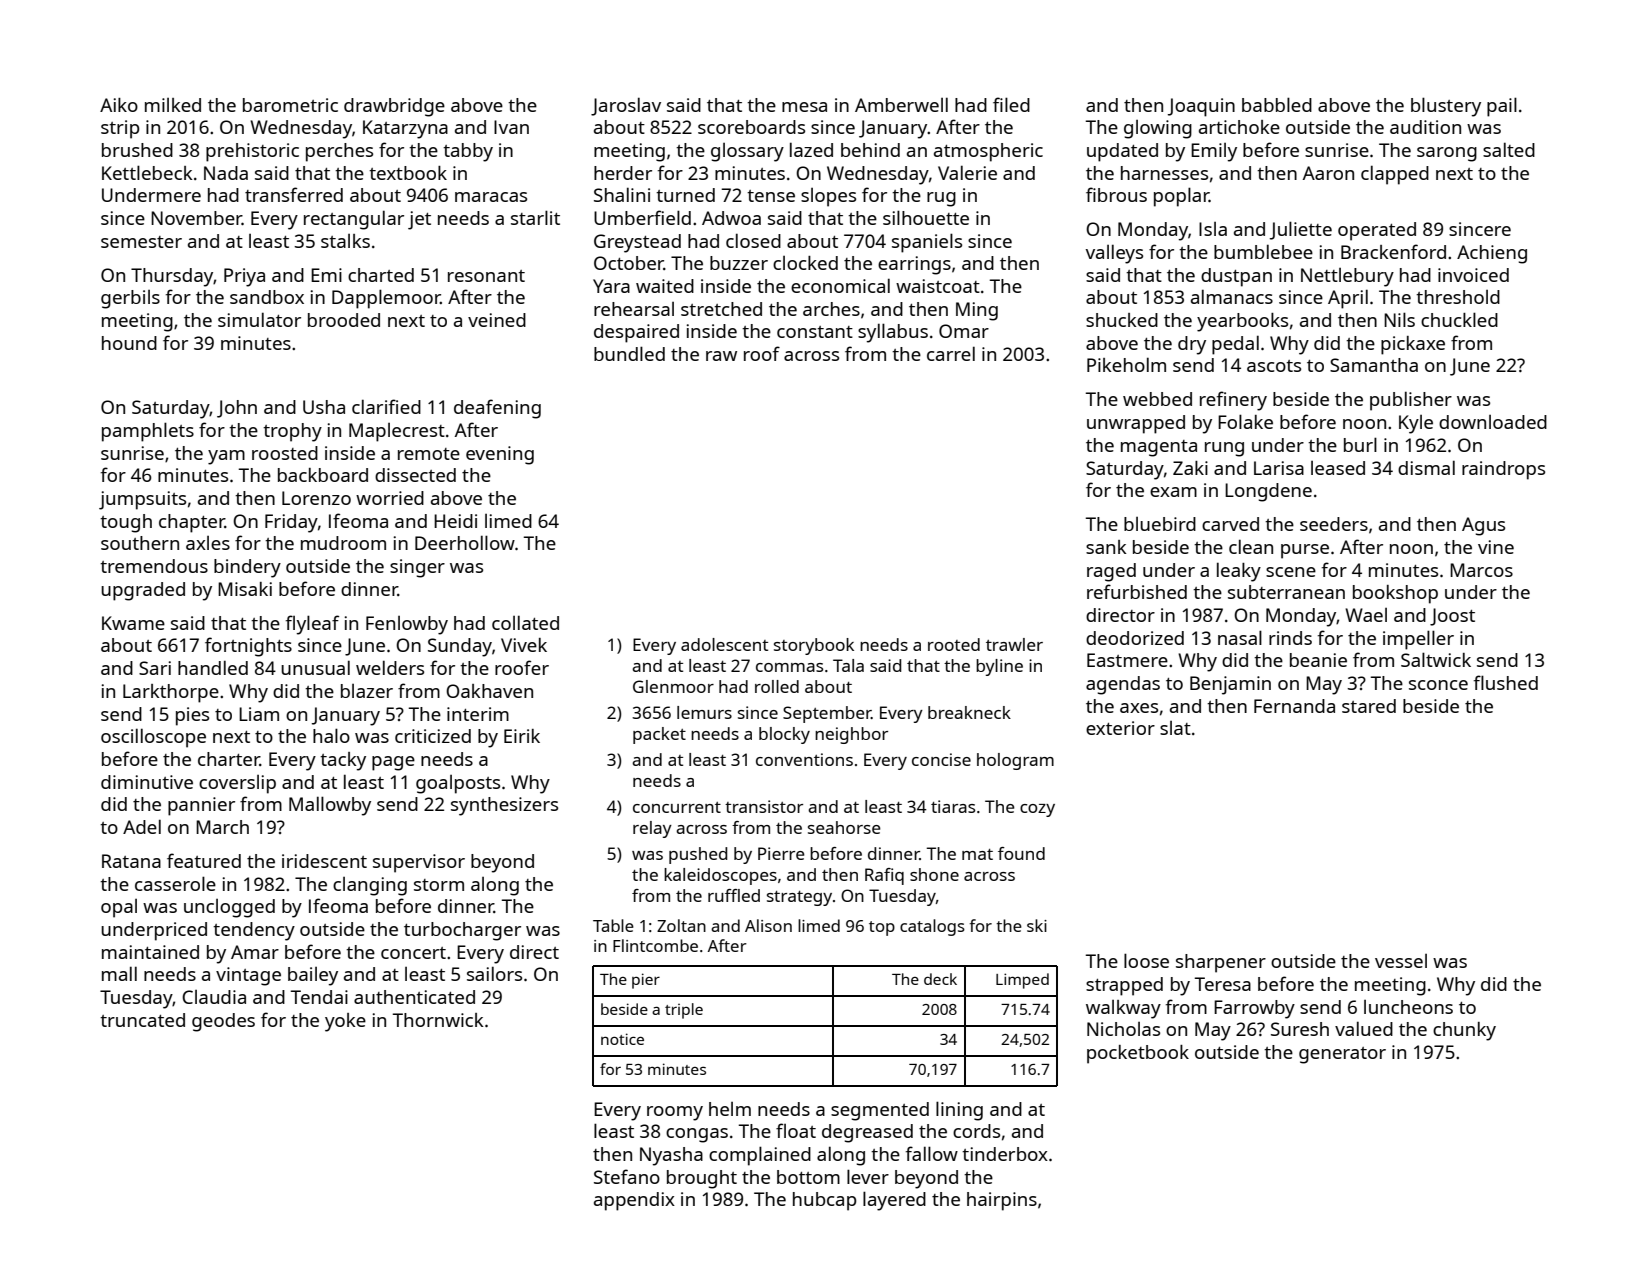 Image resolution: width=1650 pixels, height=1275 pixels. What do you see at coordinates (901, 104) in the screenshot?
I see `Amberwell` at bounding box center [901, 104].
